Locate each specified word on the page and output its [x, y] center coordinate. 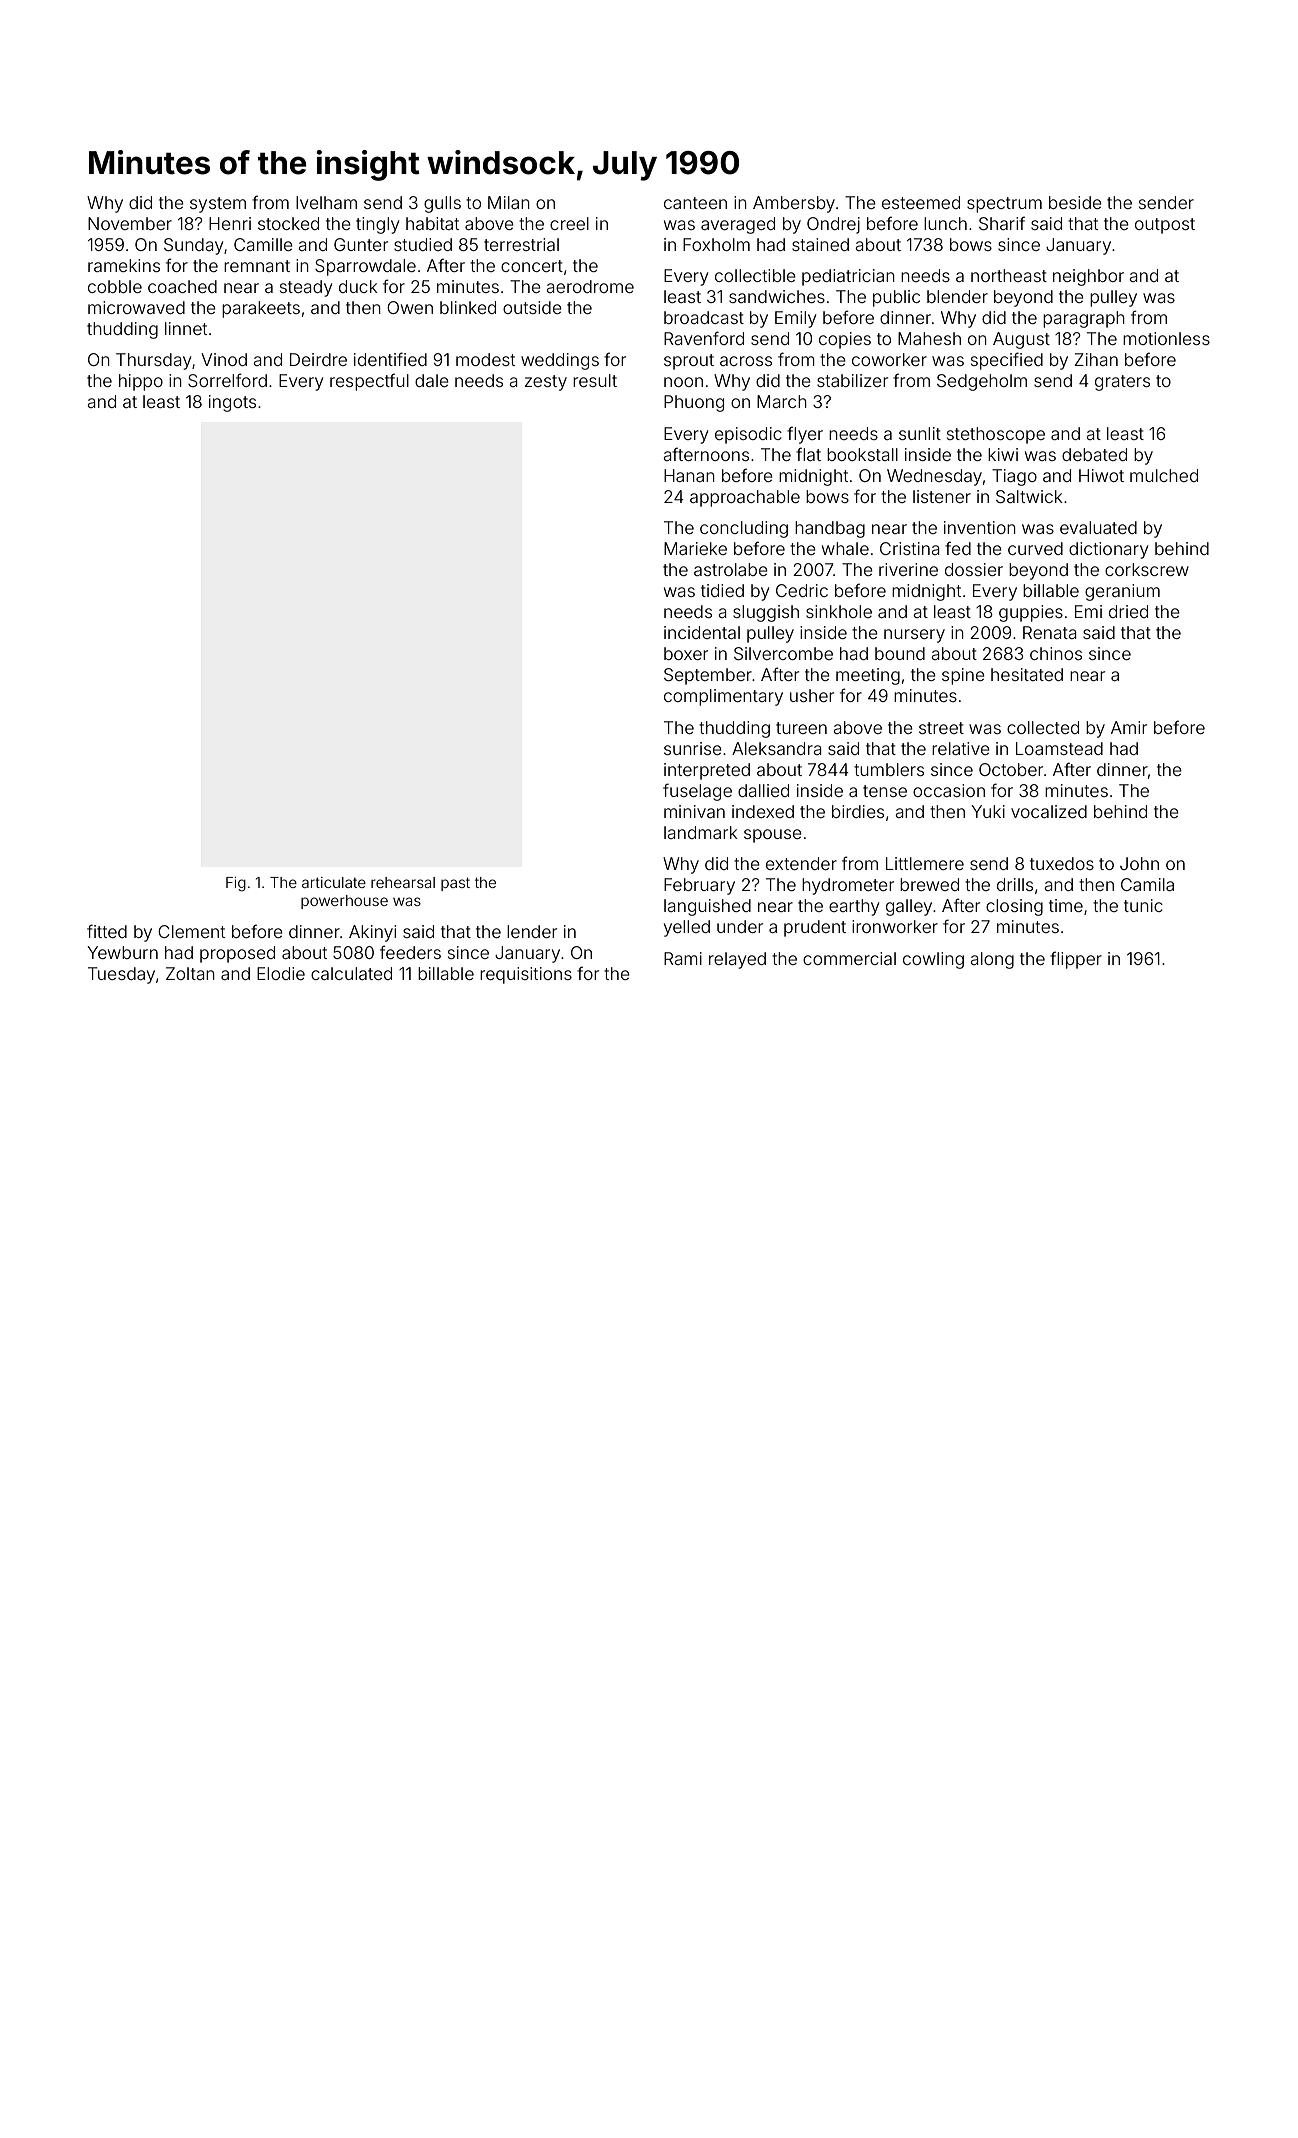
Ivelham [326, 202]
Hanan [689, 475]
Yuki [988, 811]
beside [1075, 202]
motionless [1166, 338]
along [992, 960]
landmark [701, 832]
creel [569, 223]
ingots [232, 403]
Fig [236, 884]
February [699, 886]
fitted [107, 931]
